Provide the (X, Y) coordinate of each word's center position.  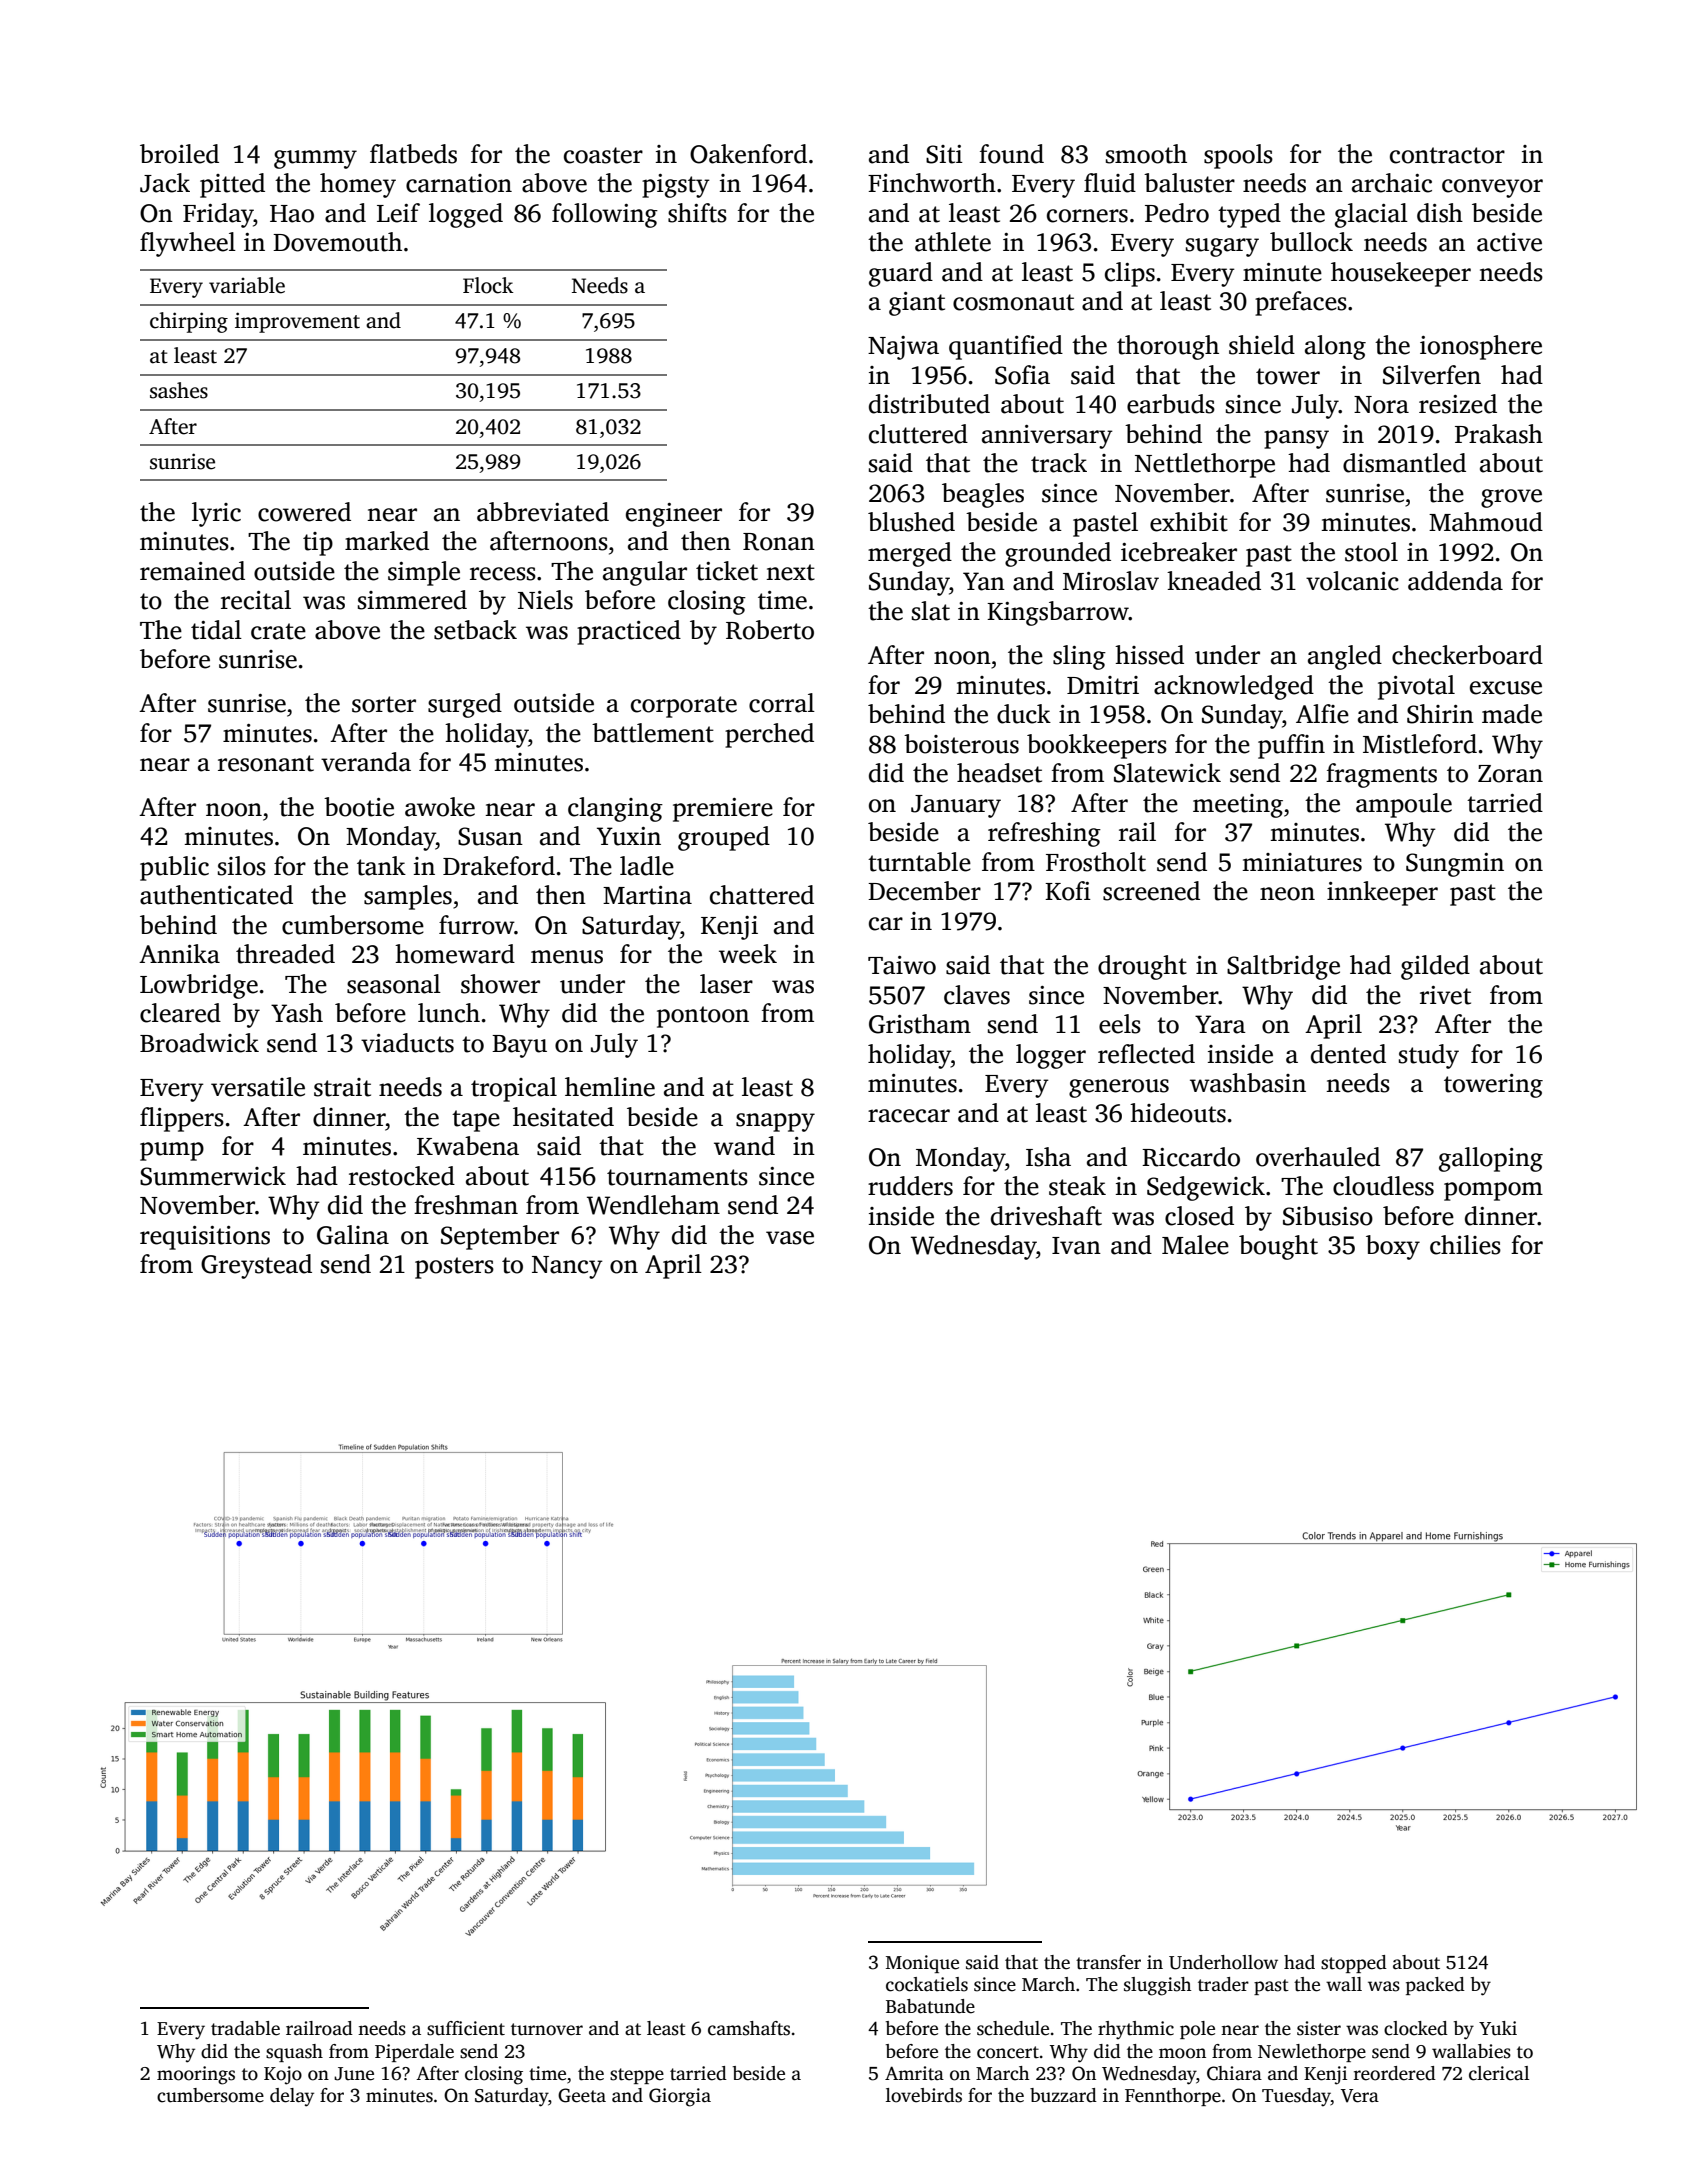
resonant (266, 763)
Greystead (256, 1266)
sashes (179, 390)
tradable (245, 2028)
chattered (762, 895)
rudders (910, 1186)
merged (910, 554)
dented (1348, 1054)
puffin (1291, 746)
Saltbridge (1283, 967)
